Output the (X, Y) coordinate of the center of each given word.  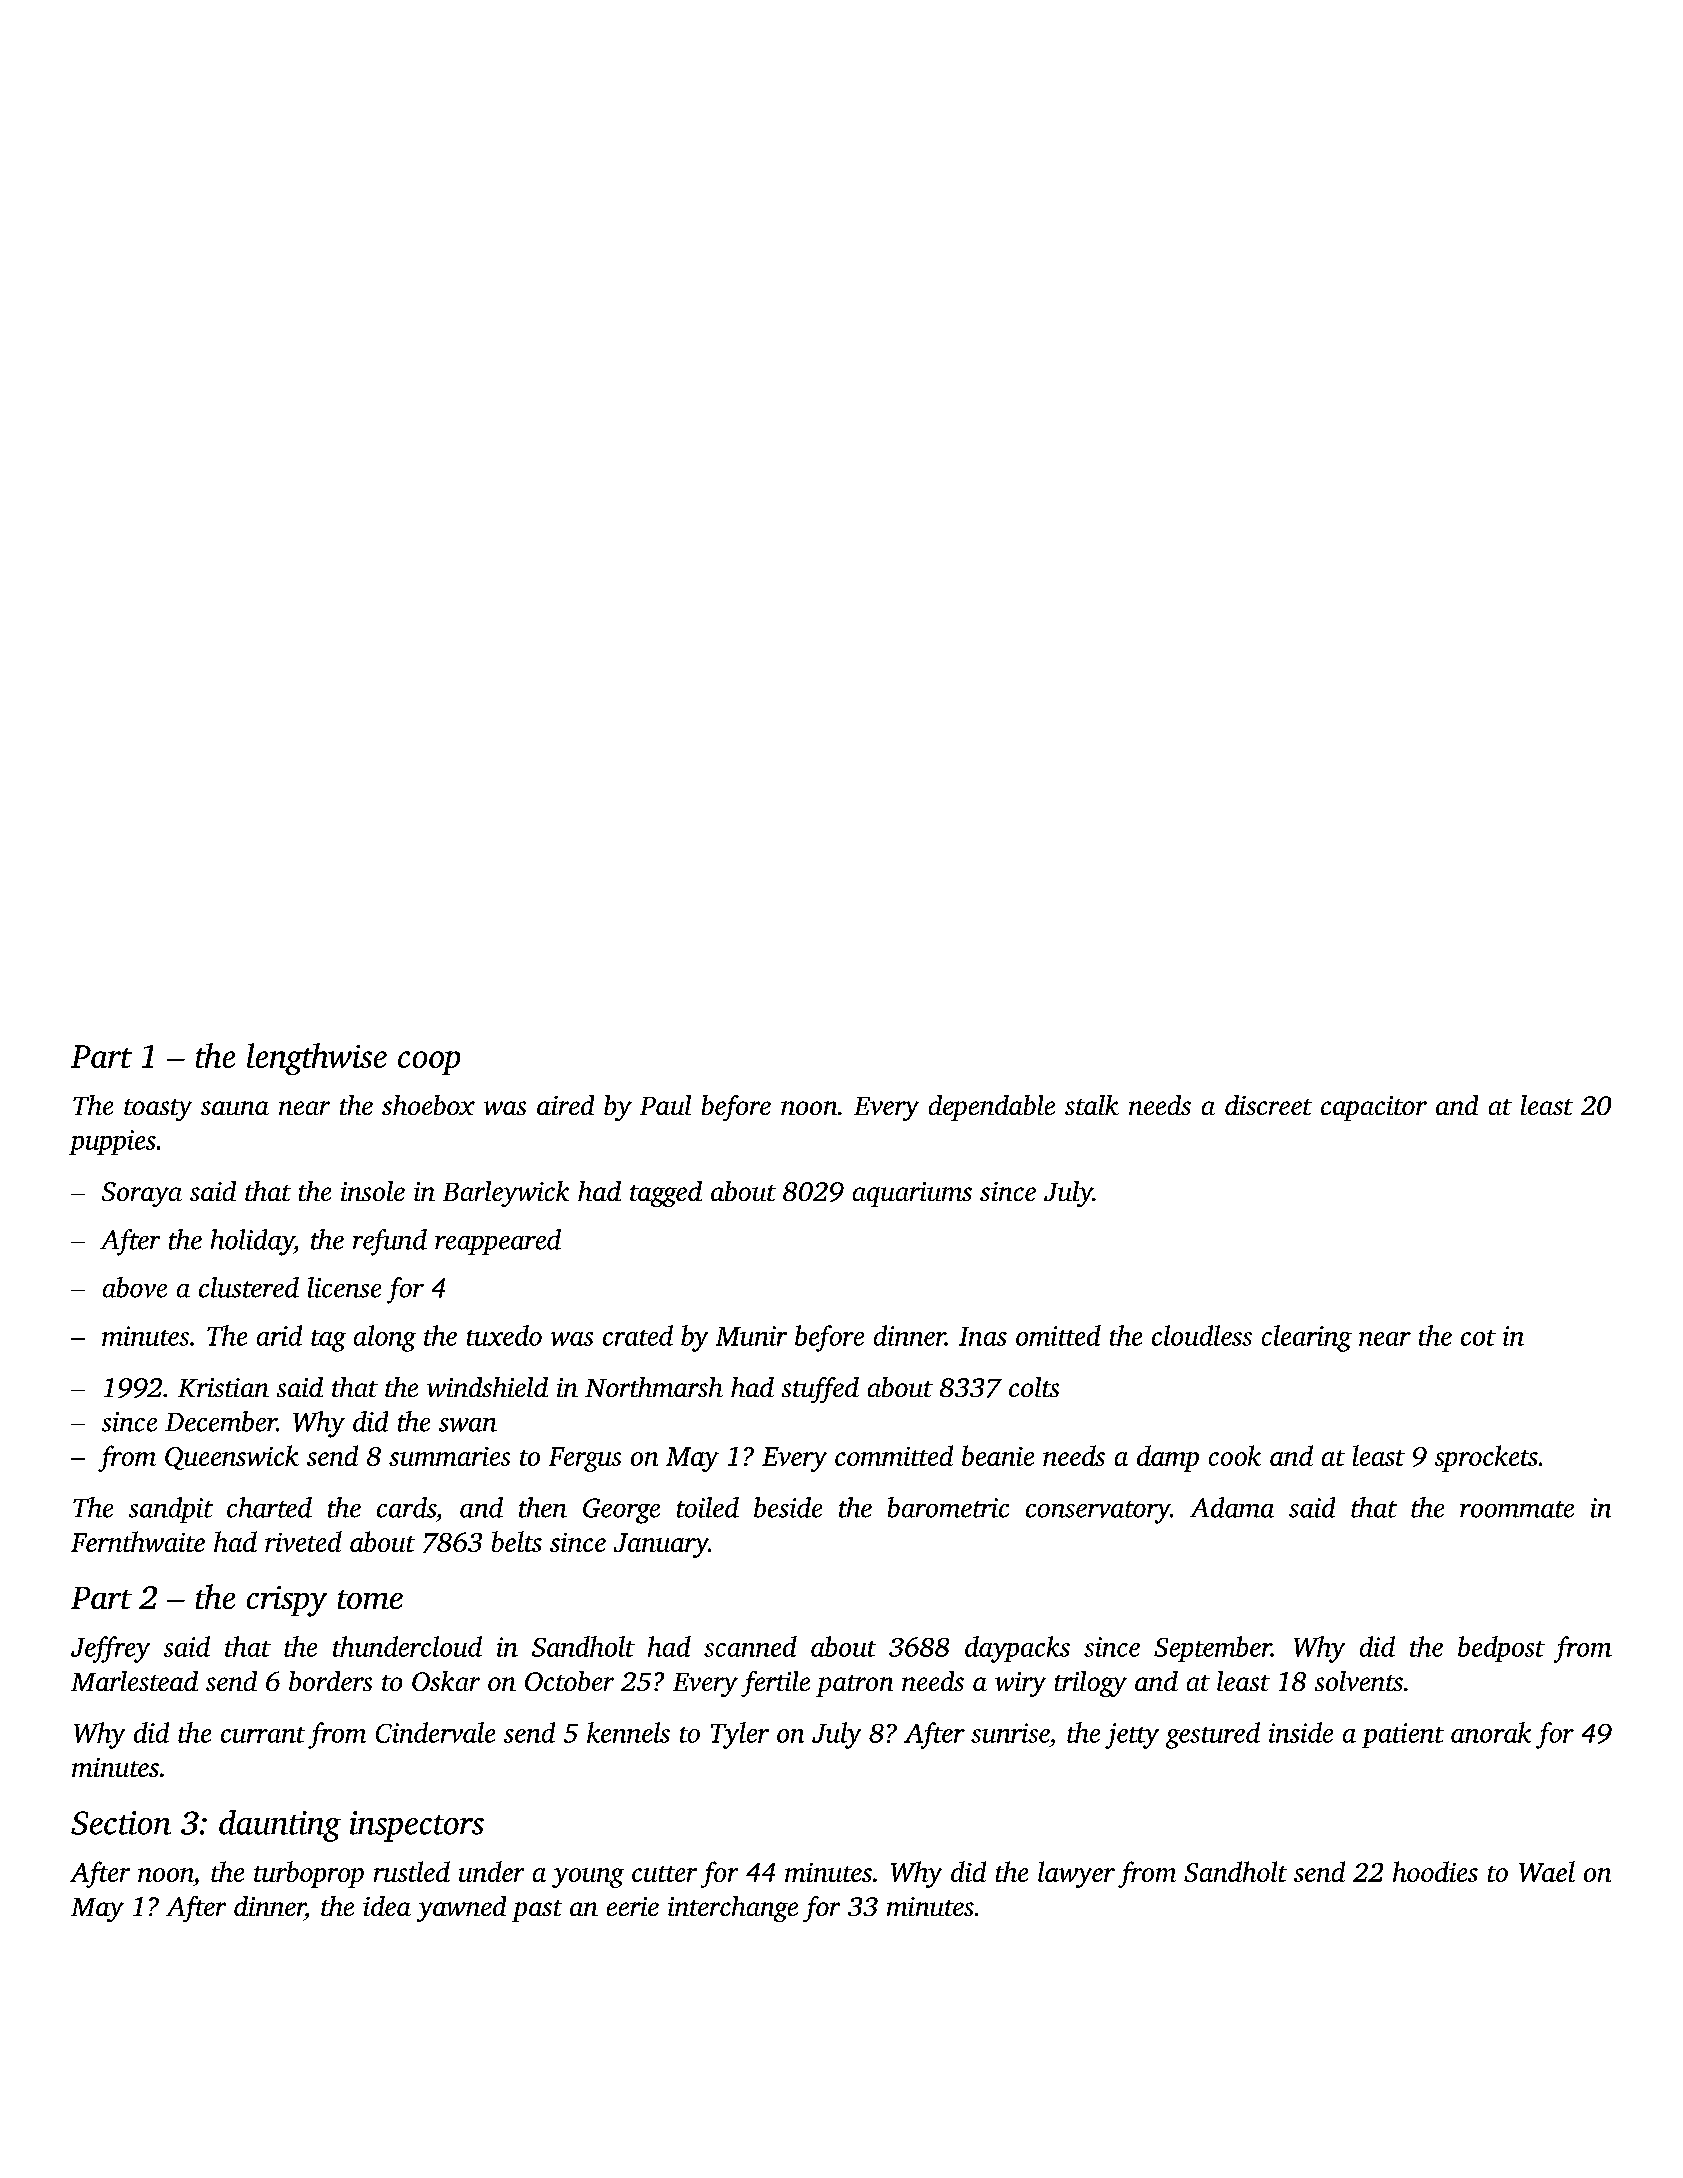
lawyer (1076, 1874)
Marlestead (134, 1681)
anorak (1491, 1732)
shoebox (428, 1105)
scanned (750, 1646)
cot (1478, 1338)
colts (1034, 1387)
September (1212, 1649)
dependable (992, 1108)
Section (121, 1823)
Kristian (223, 1387)
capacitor (1374, 1108)
